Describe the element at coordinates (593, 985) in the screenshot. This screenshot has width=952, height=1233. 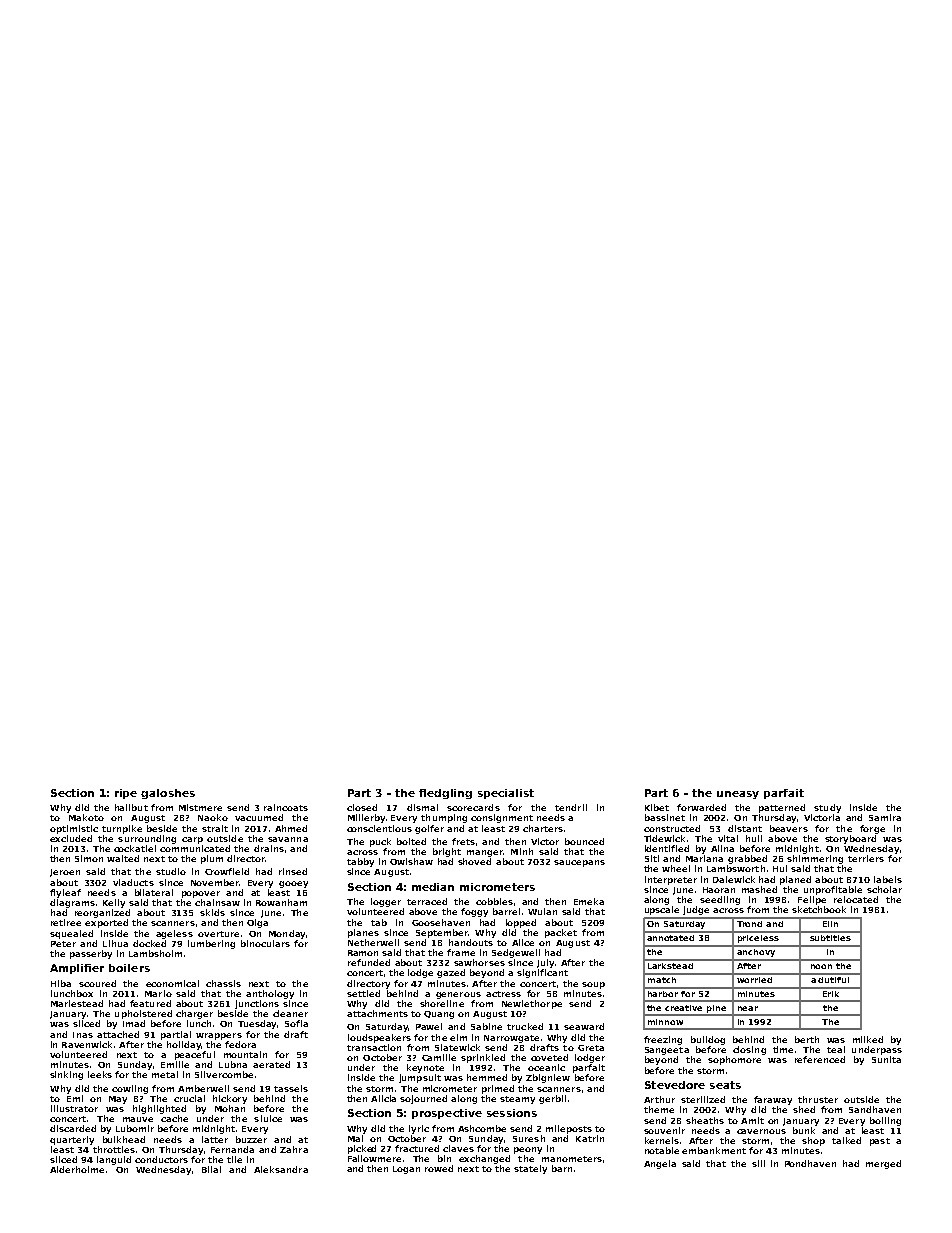
I see `soup` at that location.
